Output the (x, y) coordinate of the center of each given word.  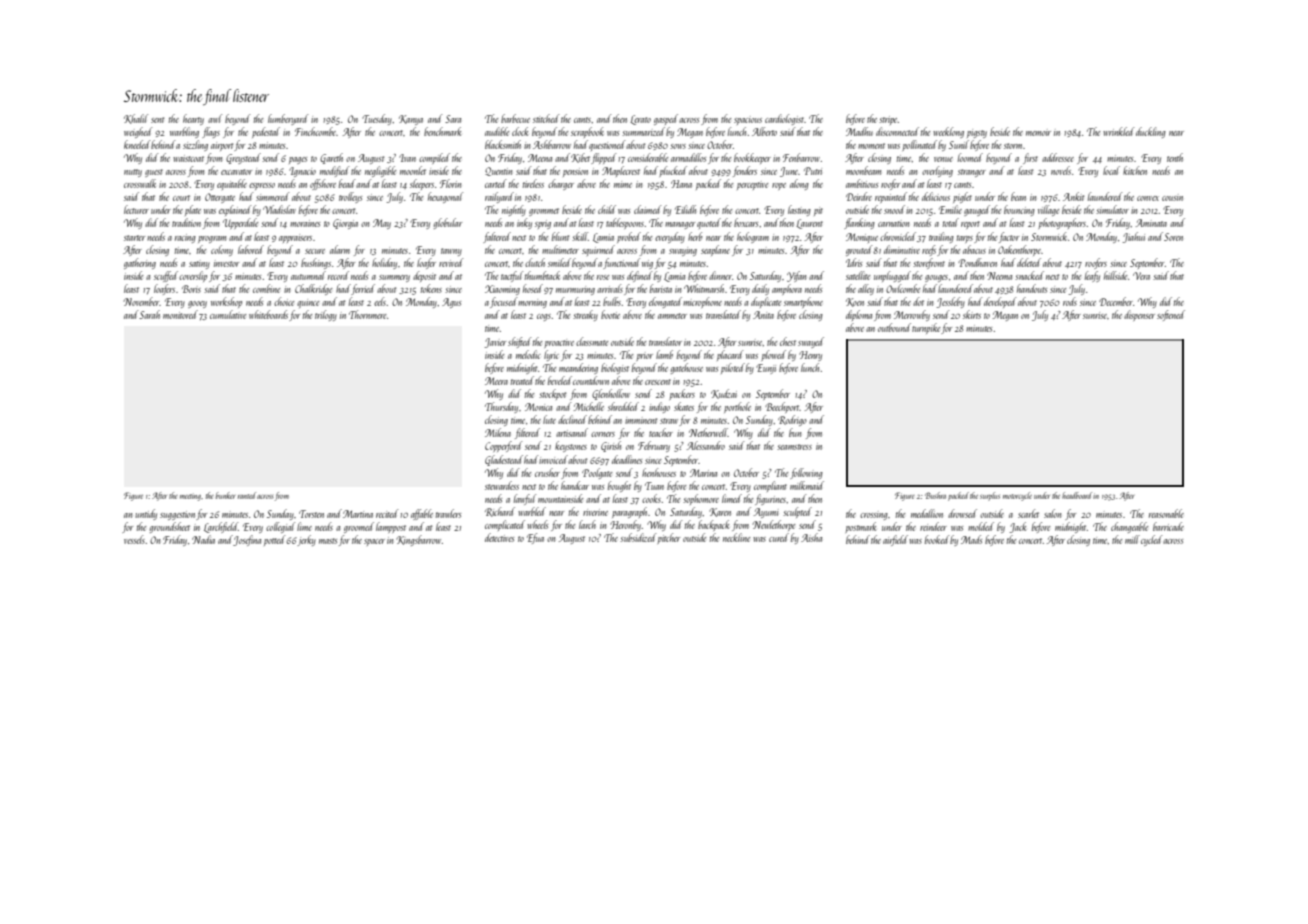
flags (211, 132)
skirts (972, 314)
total (951, 222)
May (382, 224)
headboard (1077, 495)
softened (1171, 315)
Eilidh (685, 209)
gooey (197, 304)
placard (730, 355)
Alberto (764, 131)
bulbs (612, 301)
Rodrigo (792, 420)
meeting (190, 497)
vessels (134, 539)
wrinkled (1119, 131)
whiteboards (268, 314)
